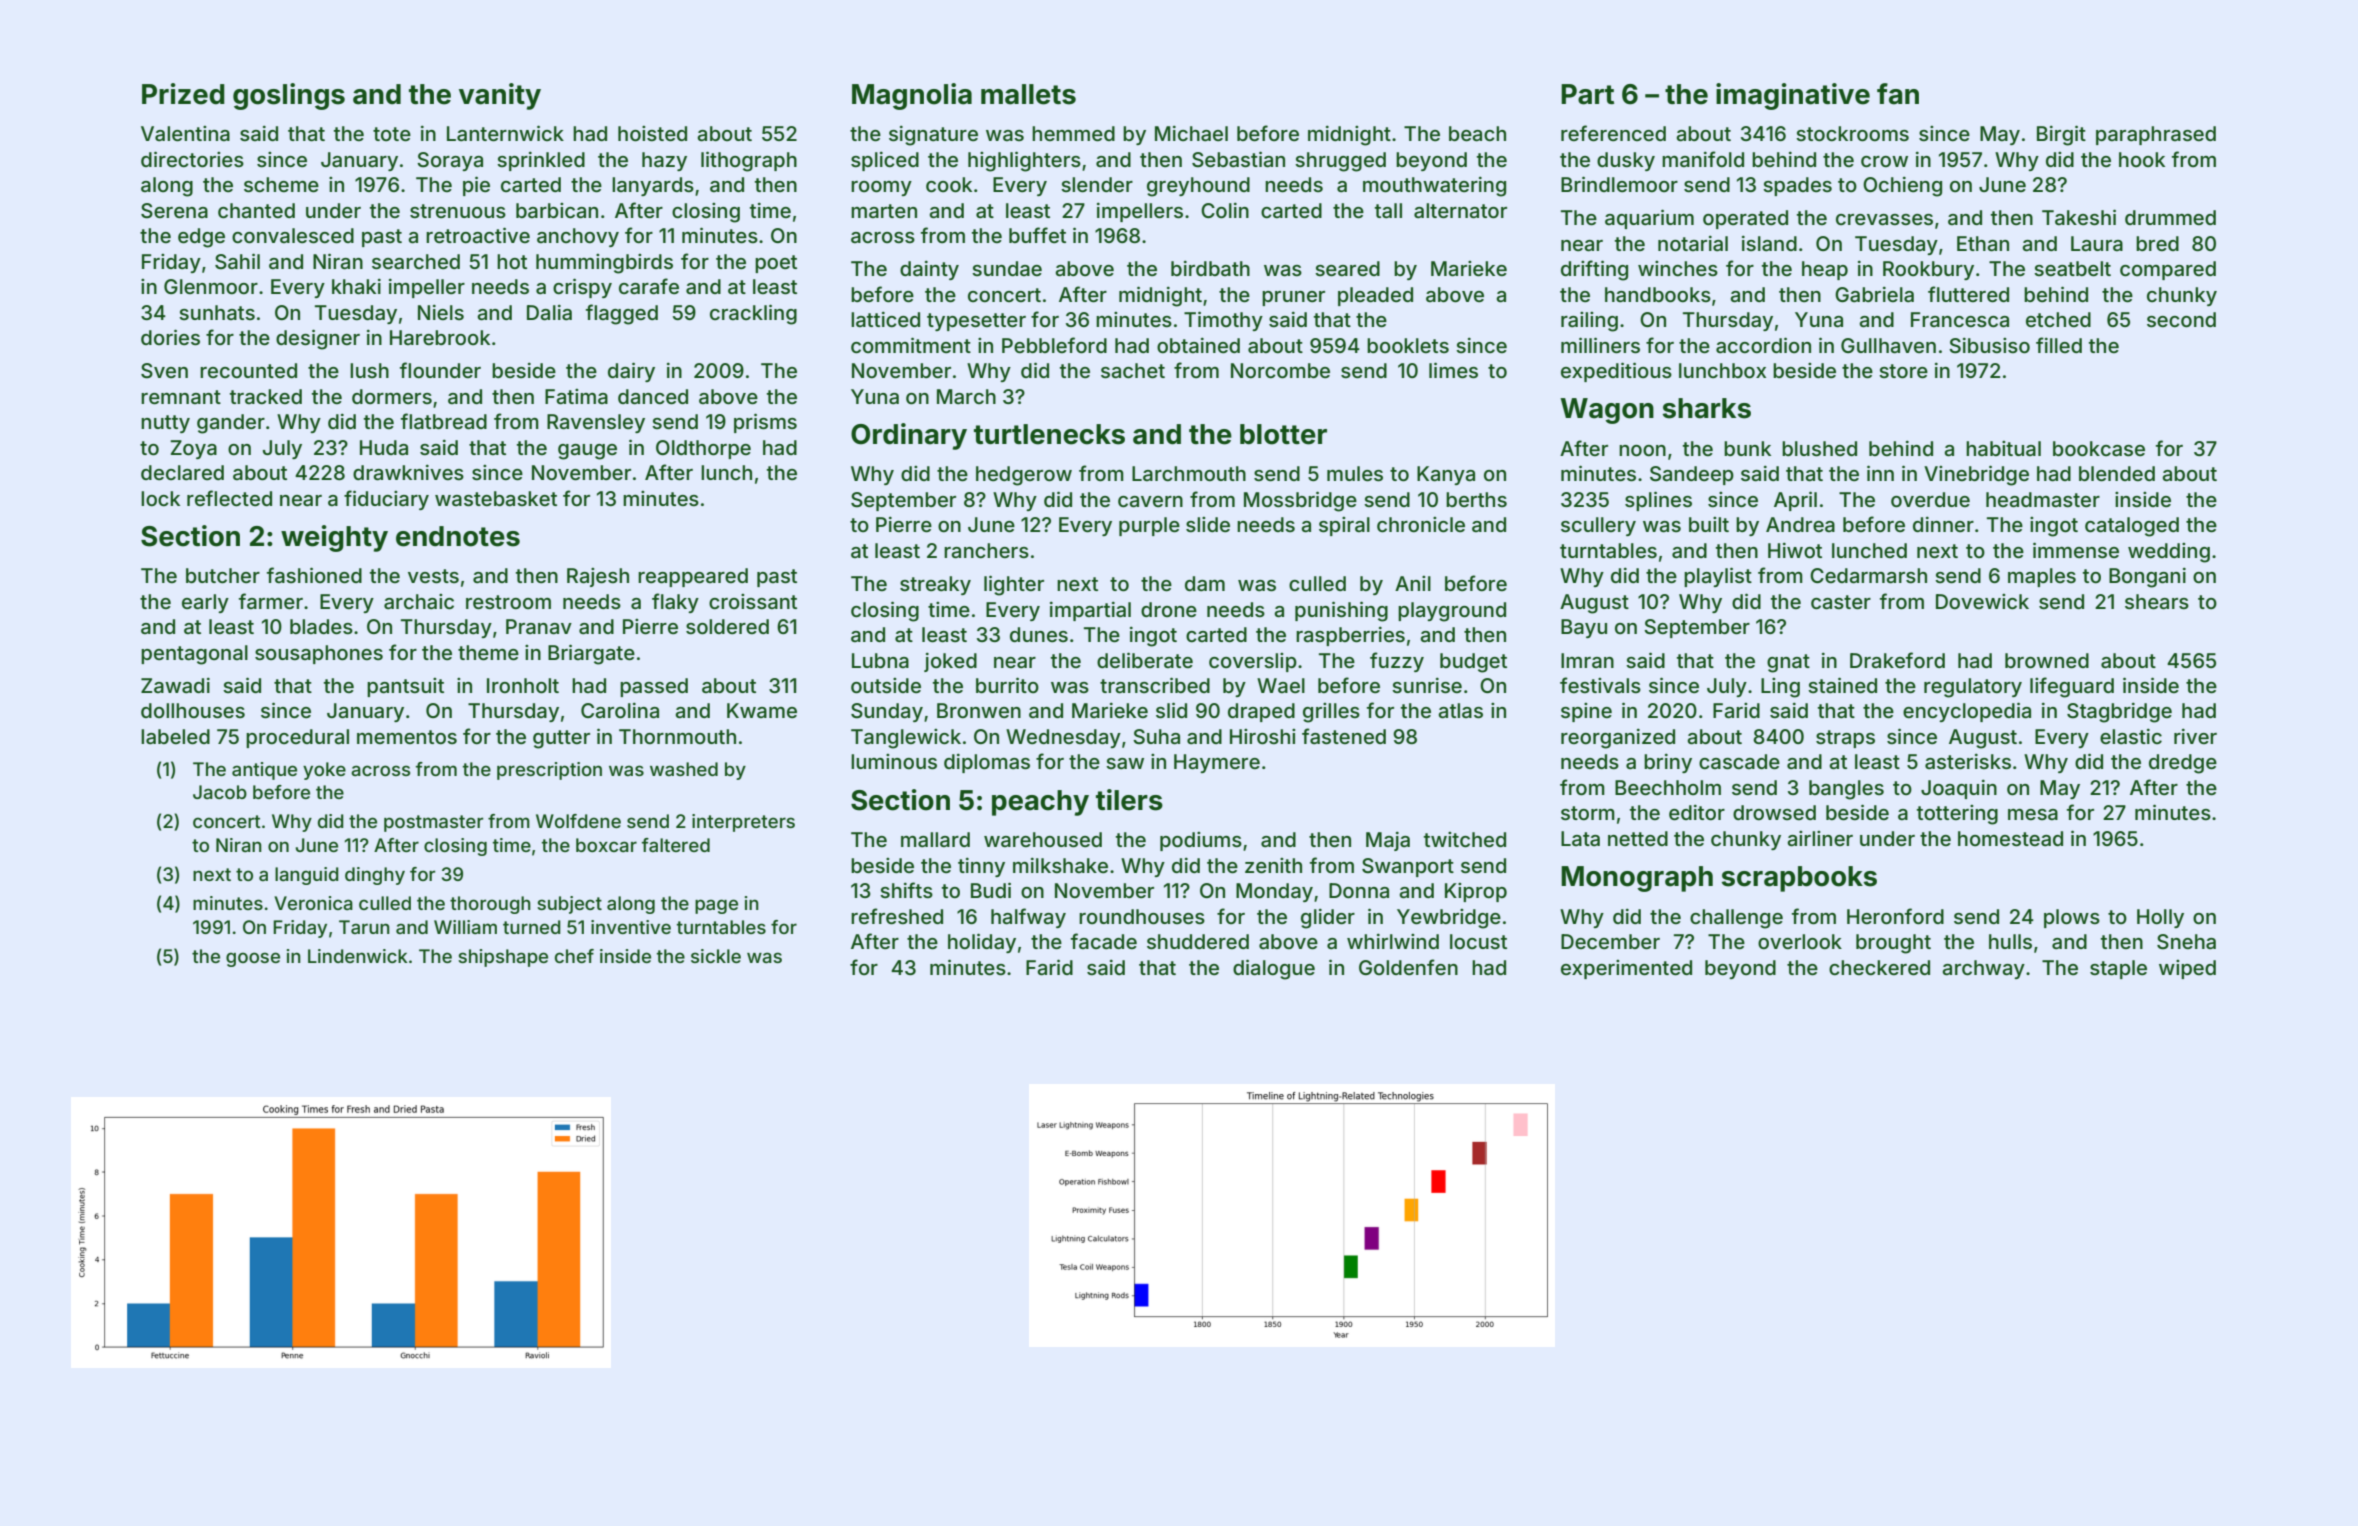 The image size is (2358, 1526). Describe the element at coordinates (500, 96) in the screenshot. I see `vanity` at that location.
